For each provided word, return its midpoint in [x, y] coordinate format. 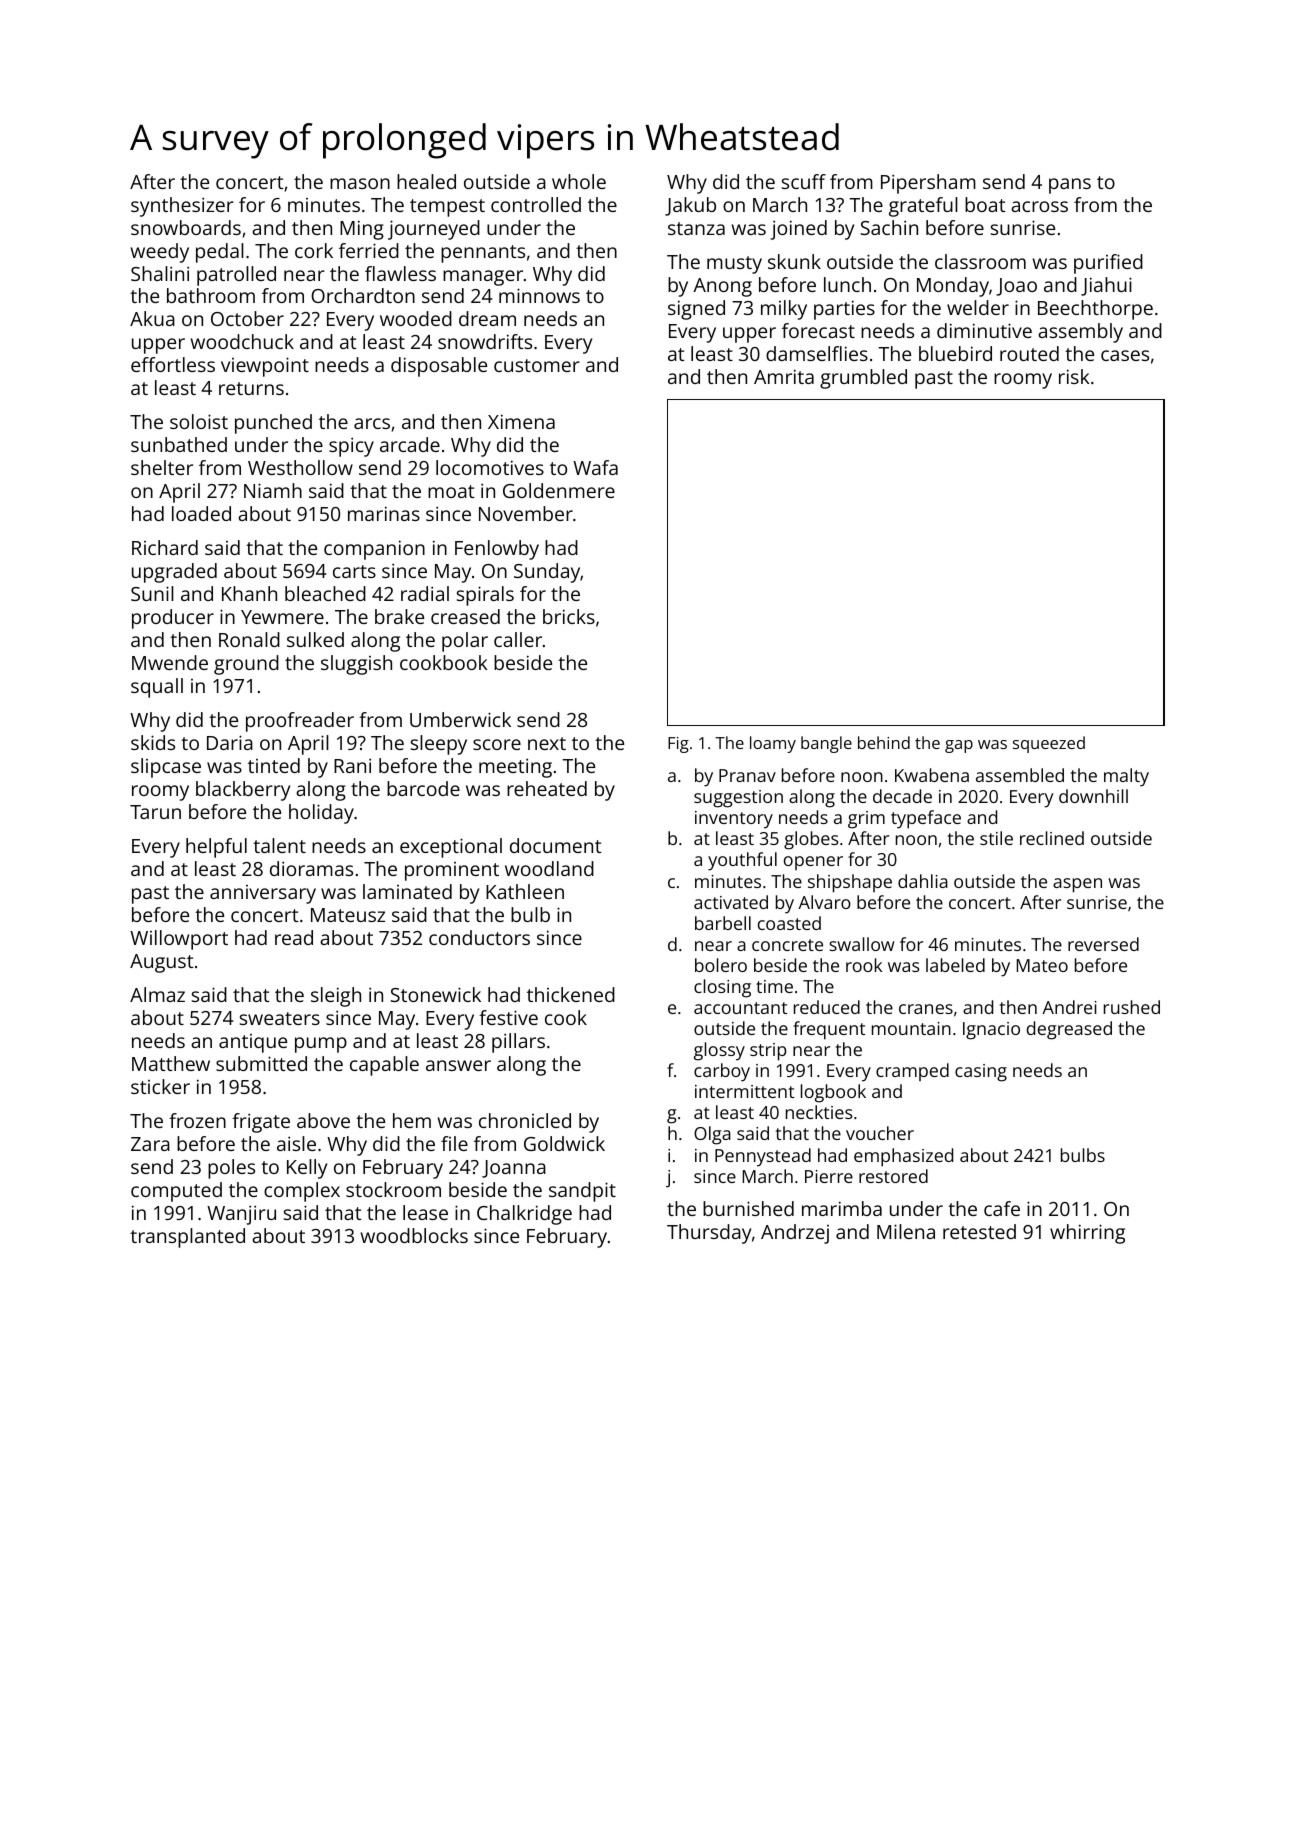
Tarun [155, 812]
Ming [362, 230]
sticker [160, 1086]
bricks [569, 616]
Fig [678, 745]
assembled [1020, 775]
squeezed [1049, 744]
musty [734, 265]
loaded [201, 513]
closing [722, 988]
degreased [1069, 1030]
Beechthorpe [1095, 310]
